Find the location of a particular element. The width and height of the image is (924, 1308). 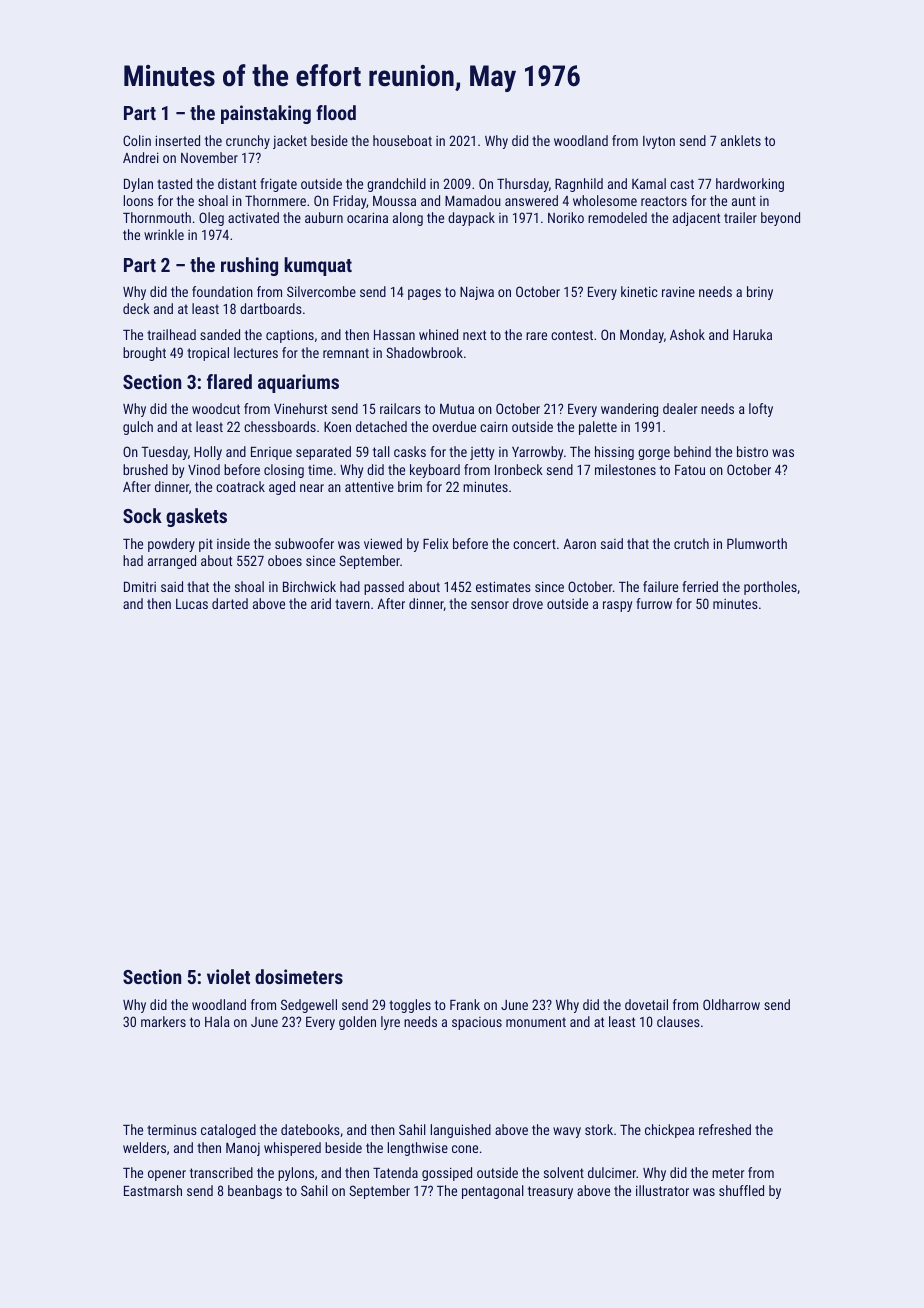

sensor is located at coordinates (490, 605).
